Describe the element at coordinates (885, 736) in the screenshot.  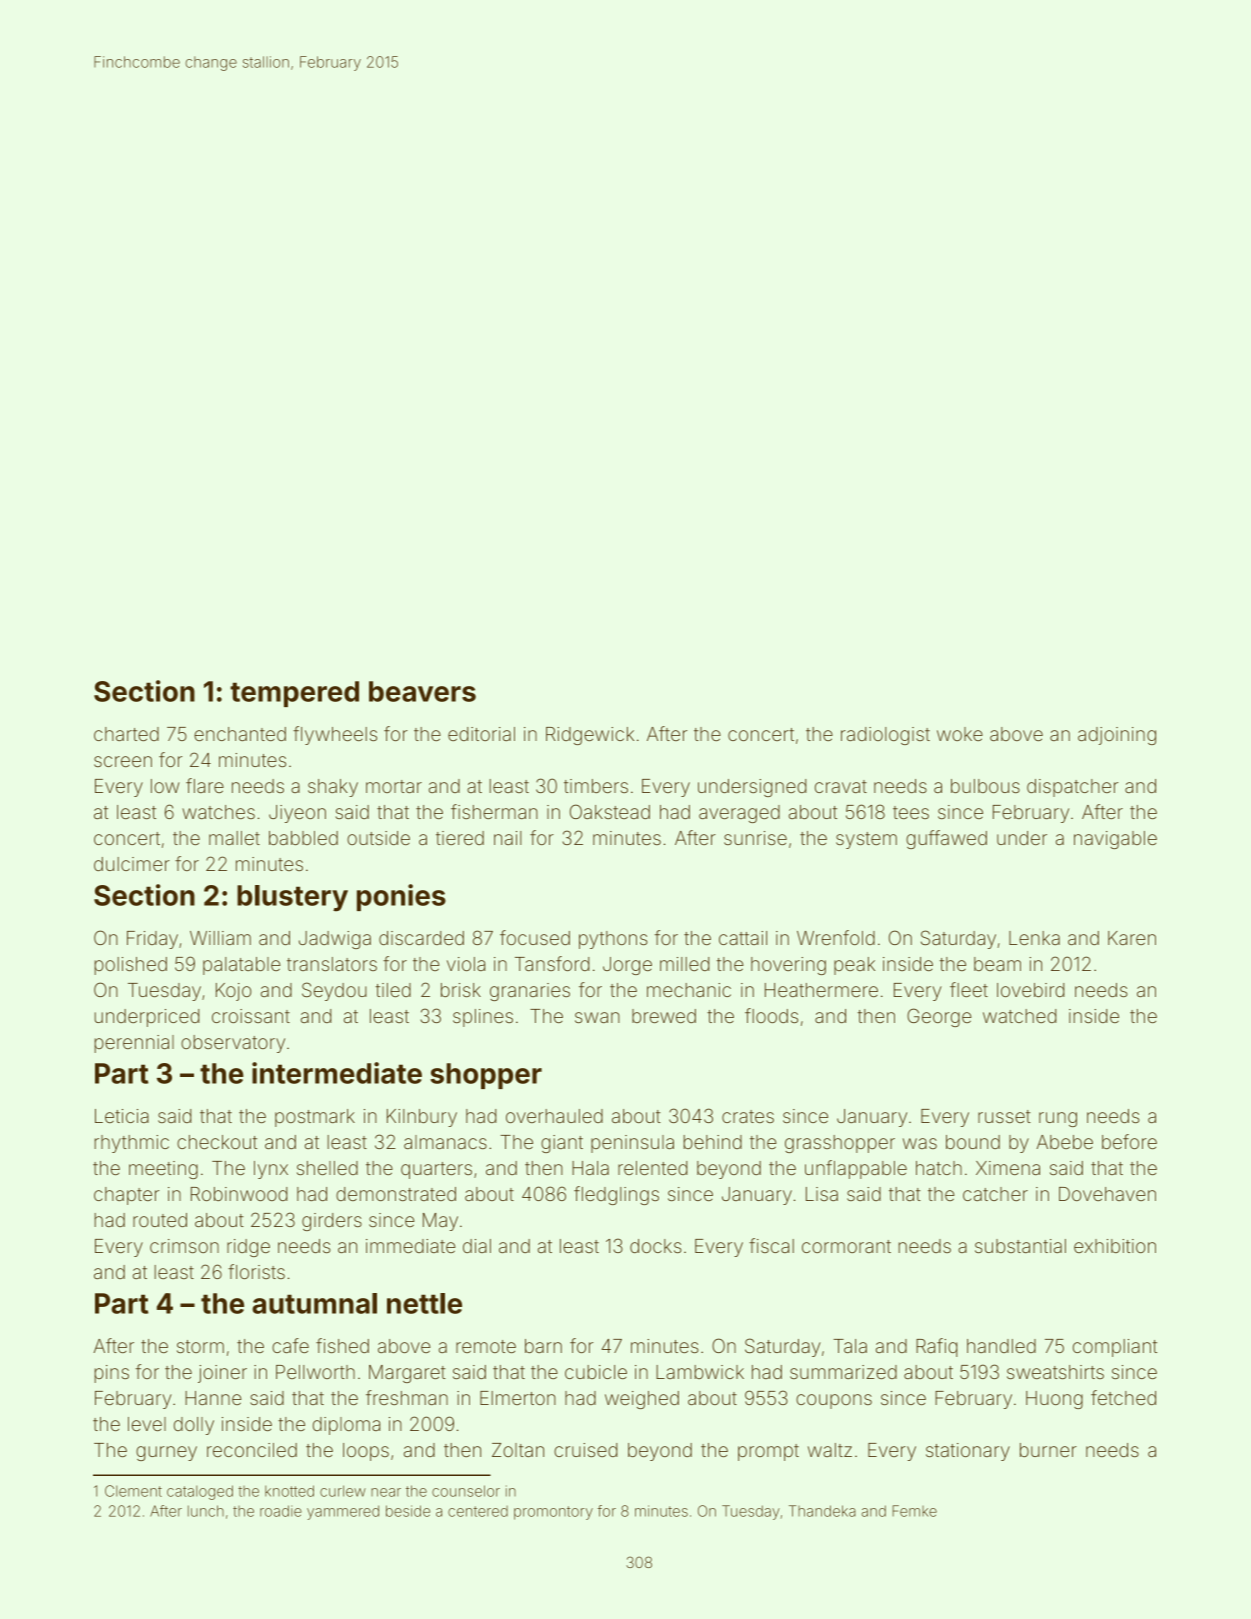
I see `radiologist` at that location.
